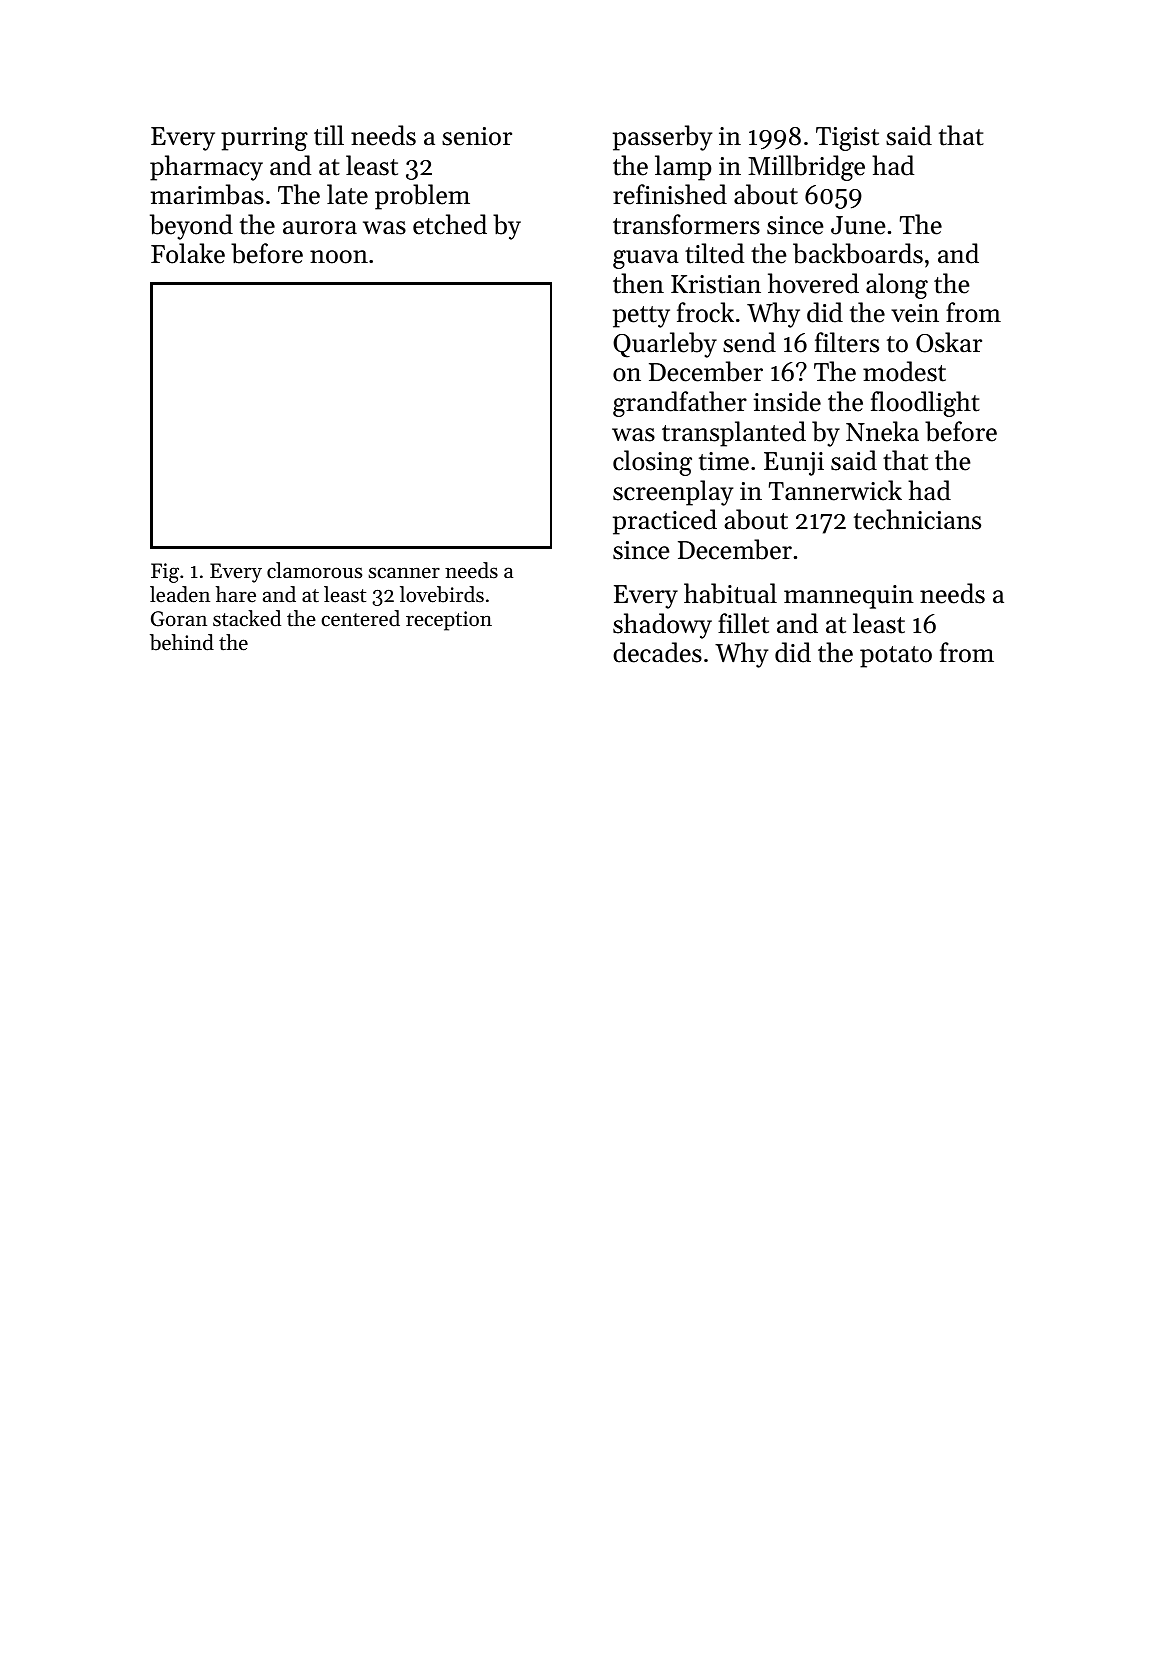  I want to click on along, so click(897, 286).
